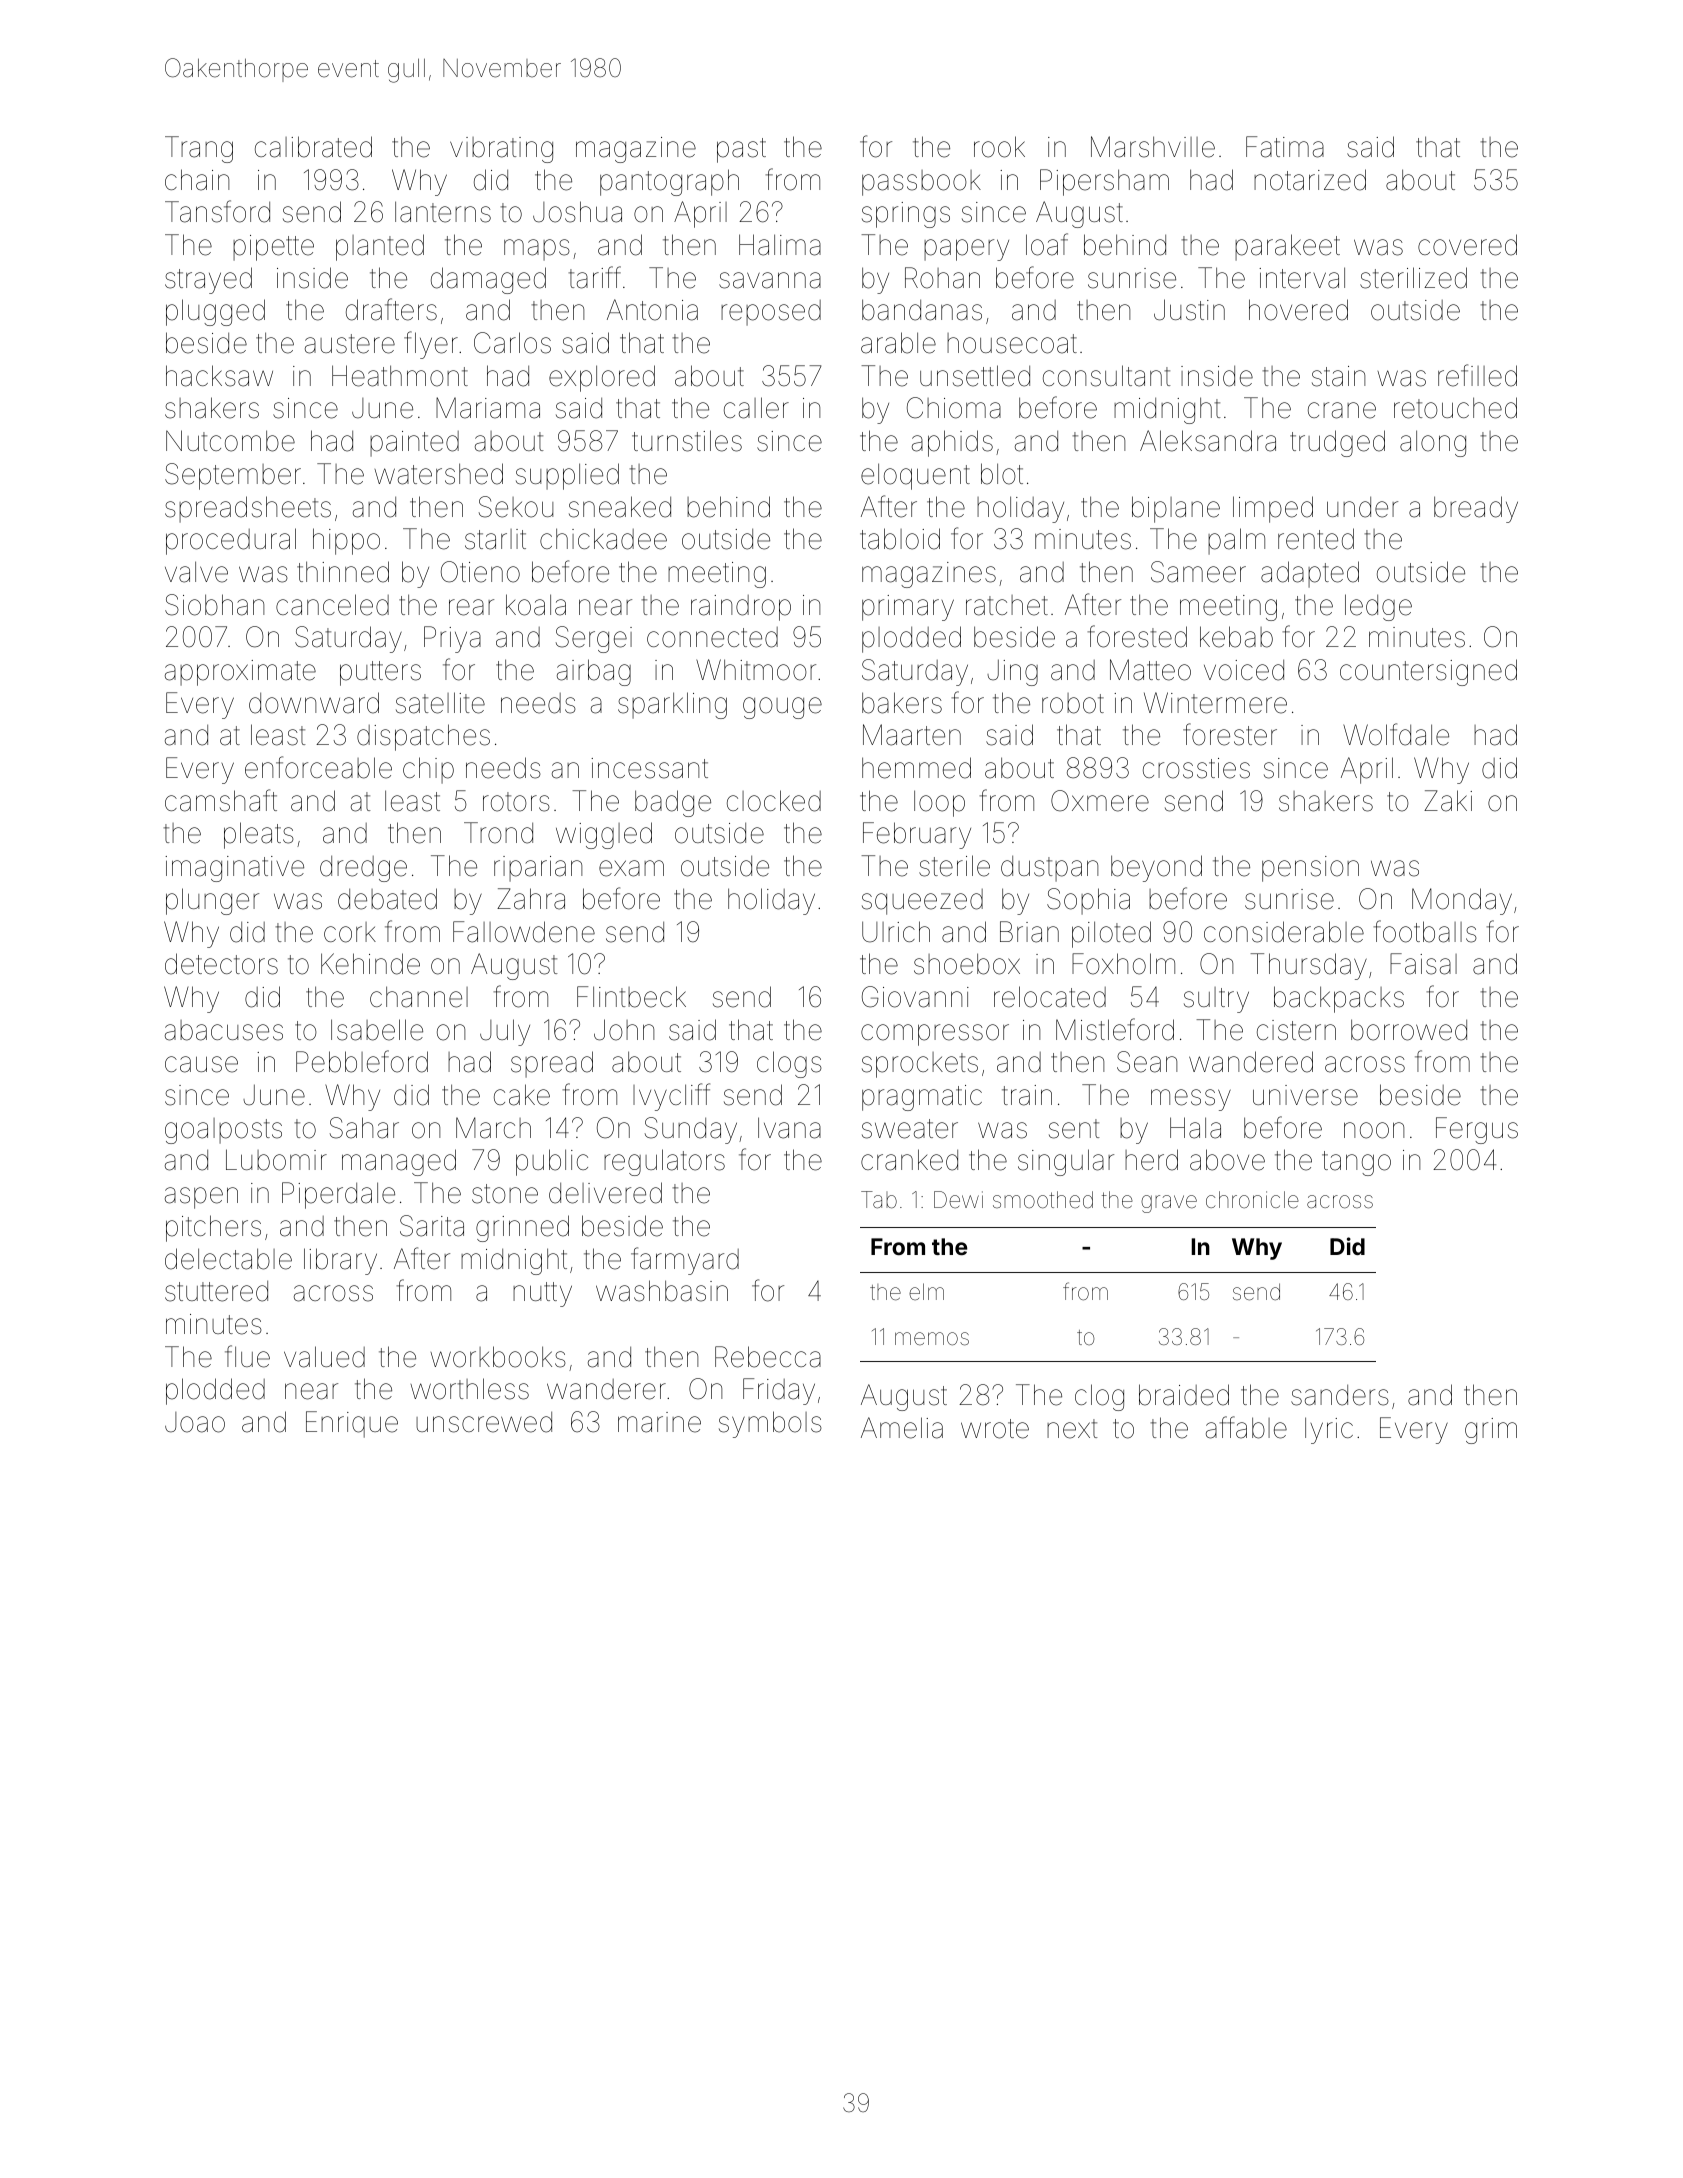 This image has height=2178, width=1683. Describe the element at coordinates (1316, 539) in the image. I see `rented` at that location.
